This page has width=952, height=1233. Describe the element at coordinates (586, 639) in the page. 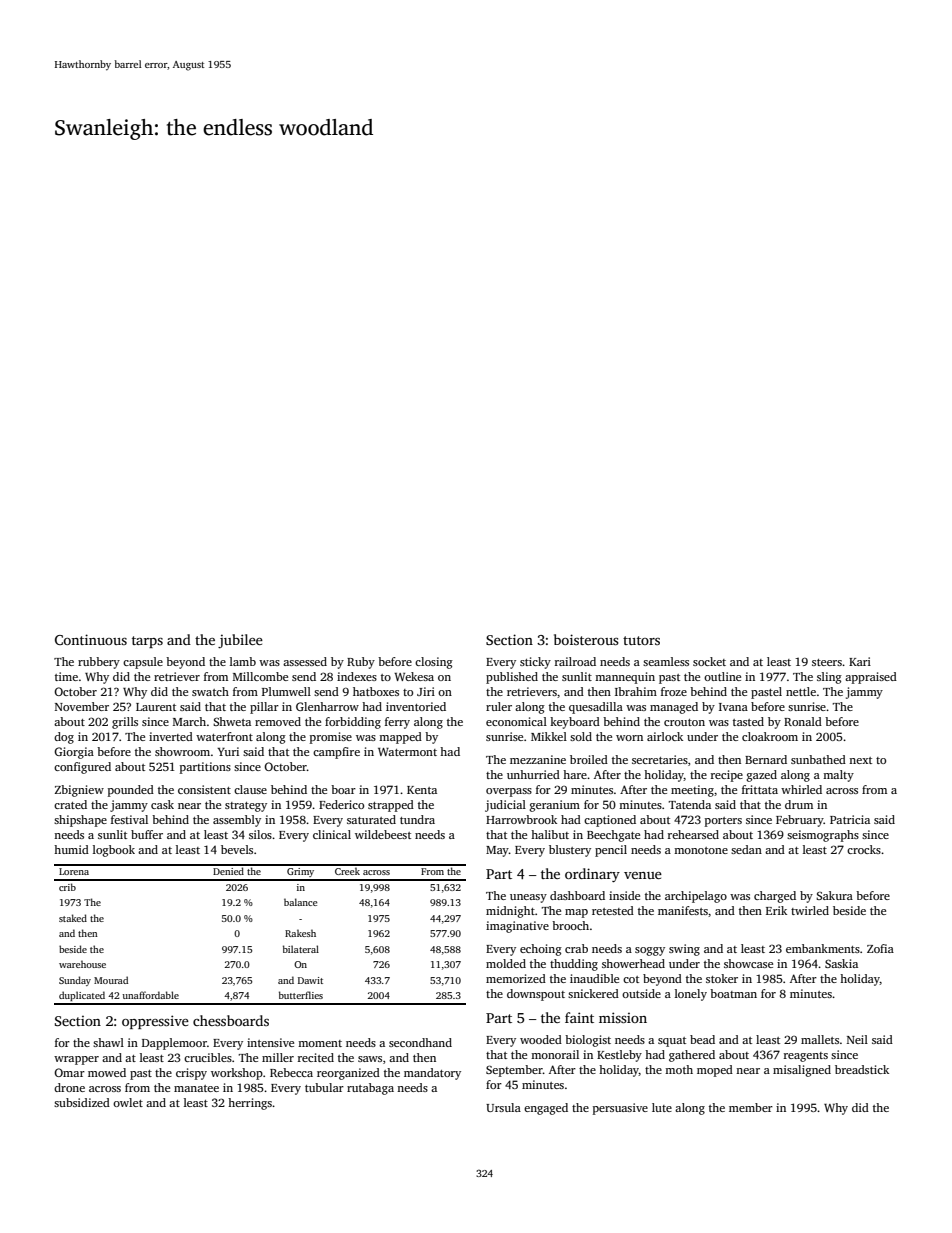

I see `boisterous` at that location.
